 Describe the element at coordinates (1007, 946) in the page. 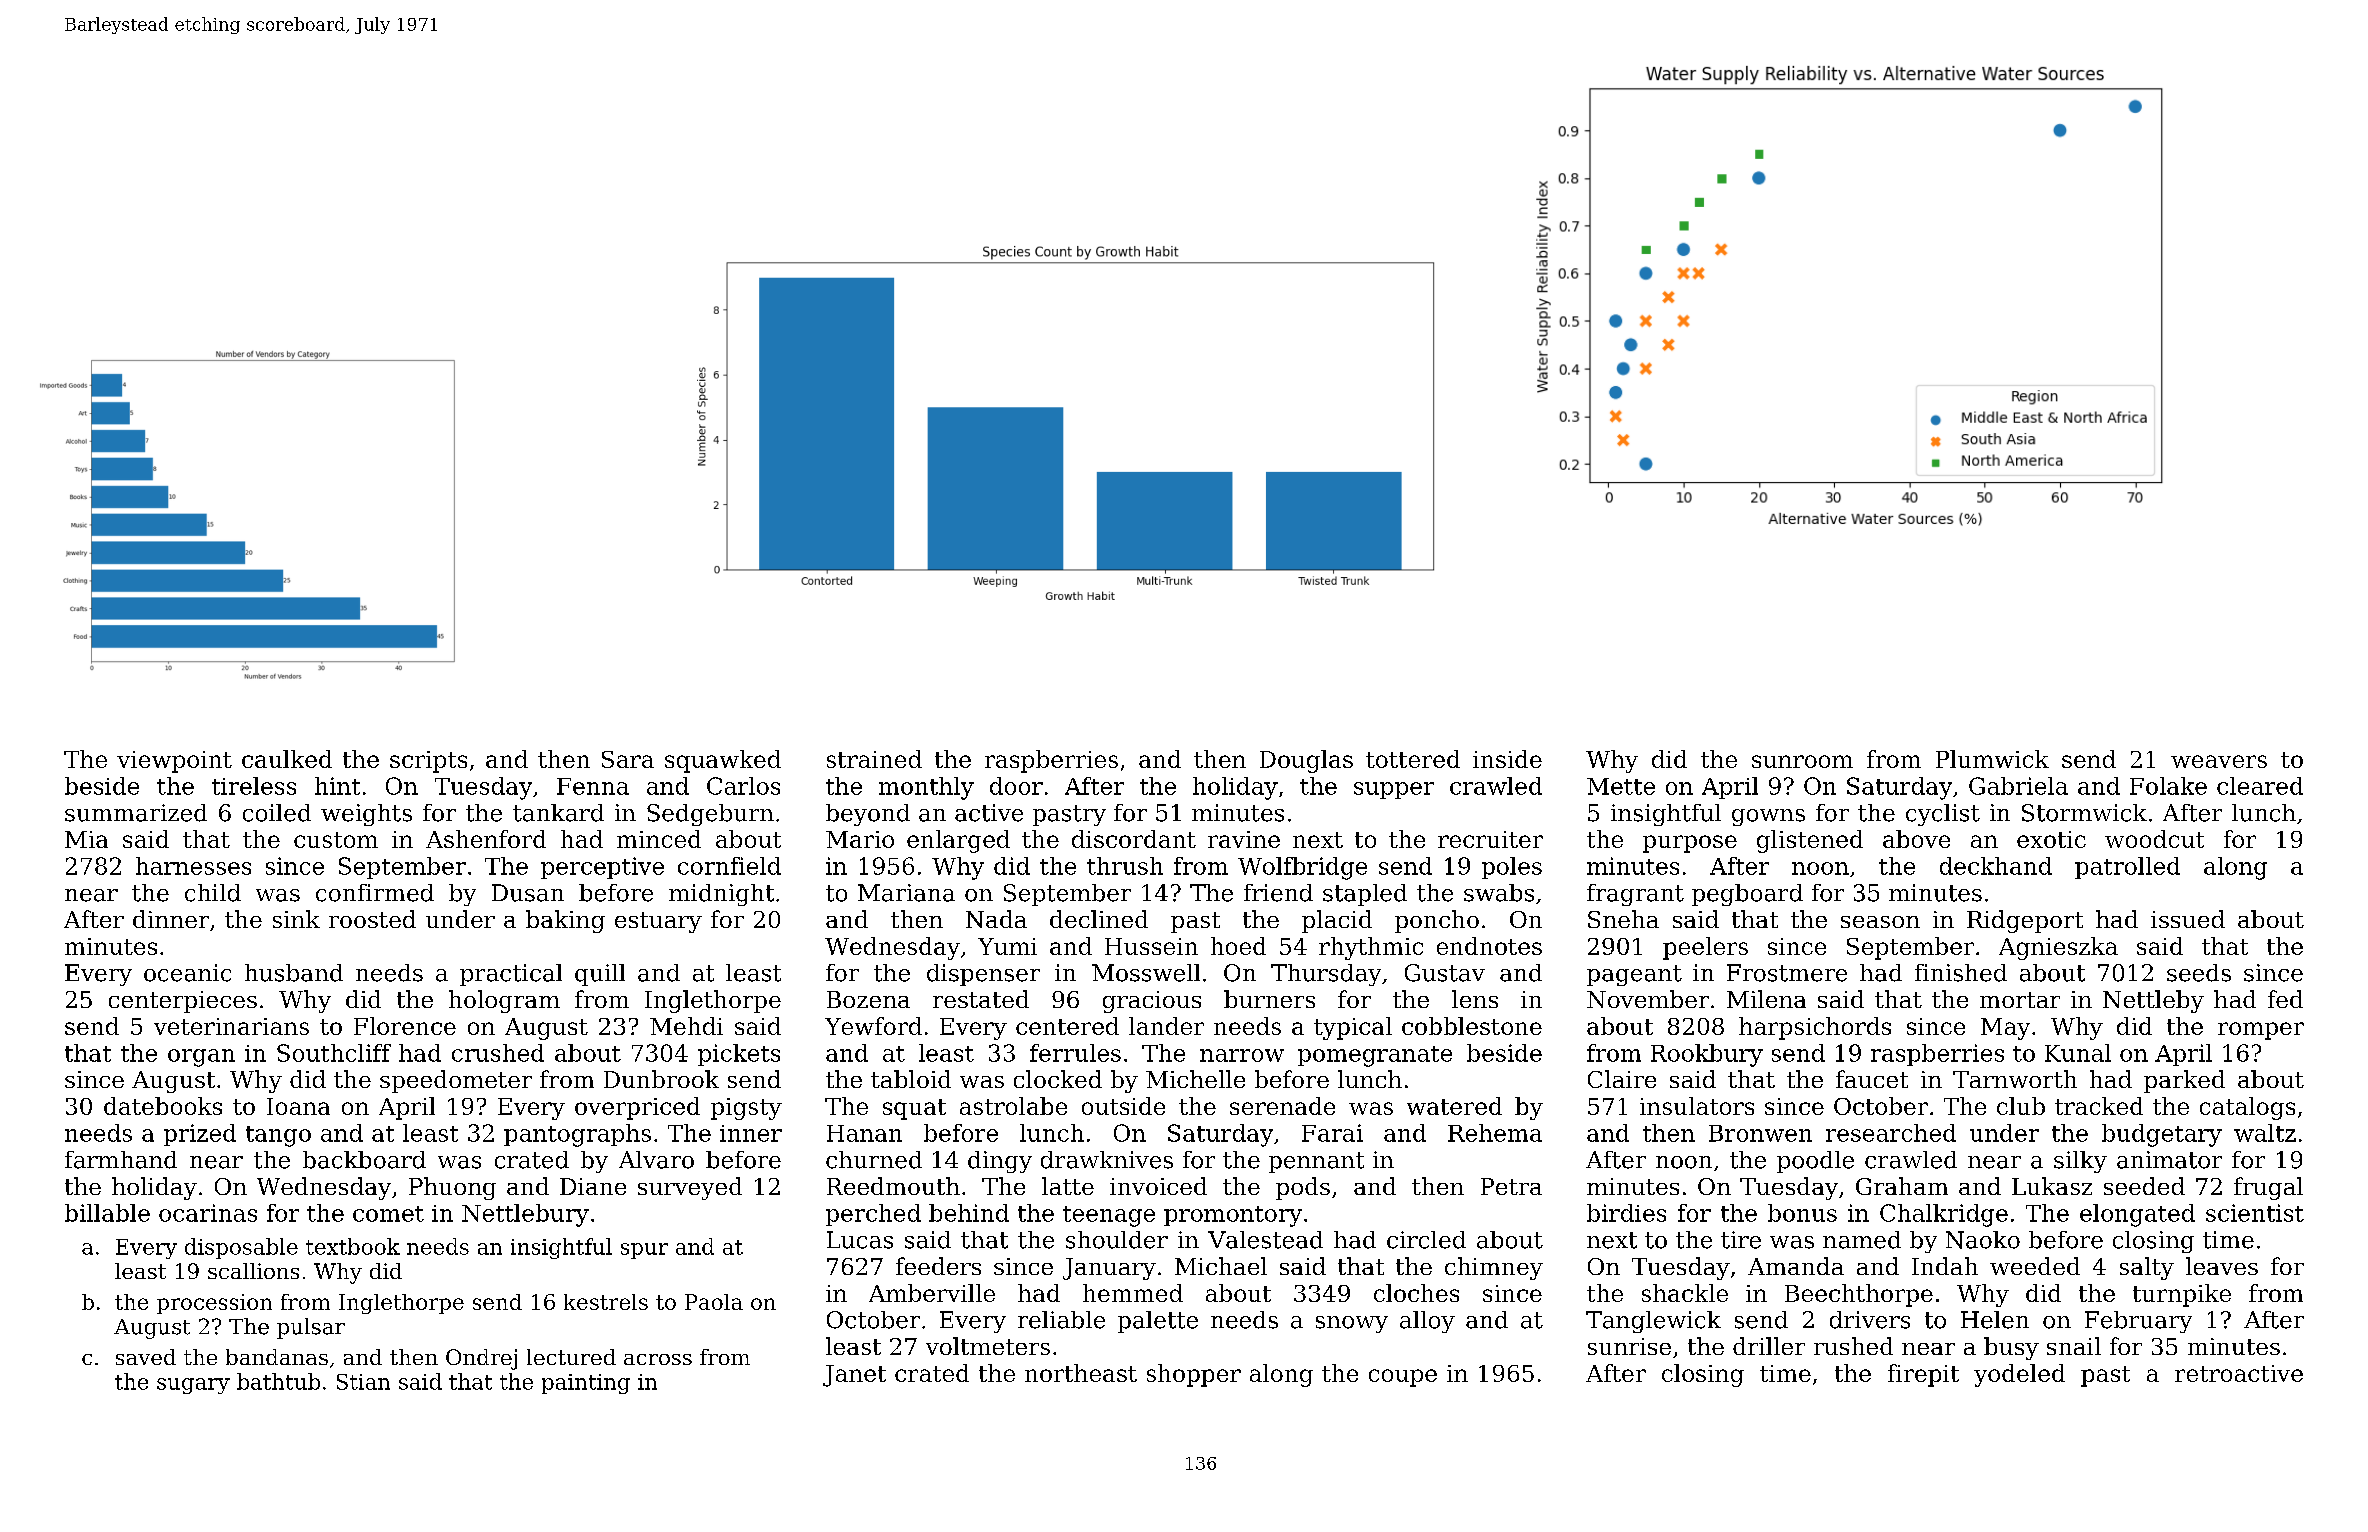

I see `Yumi` at that location.
